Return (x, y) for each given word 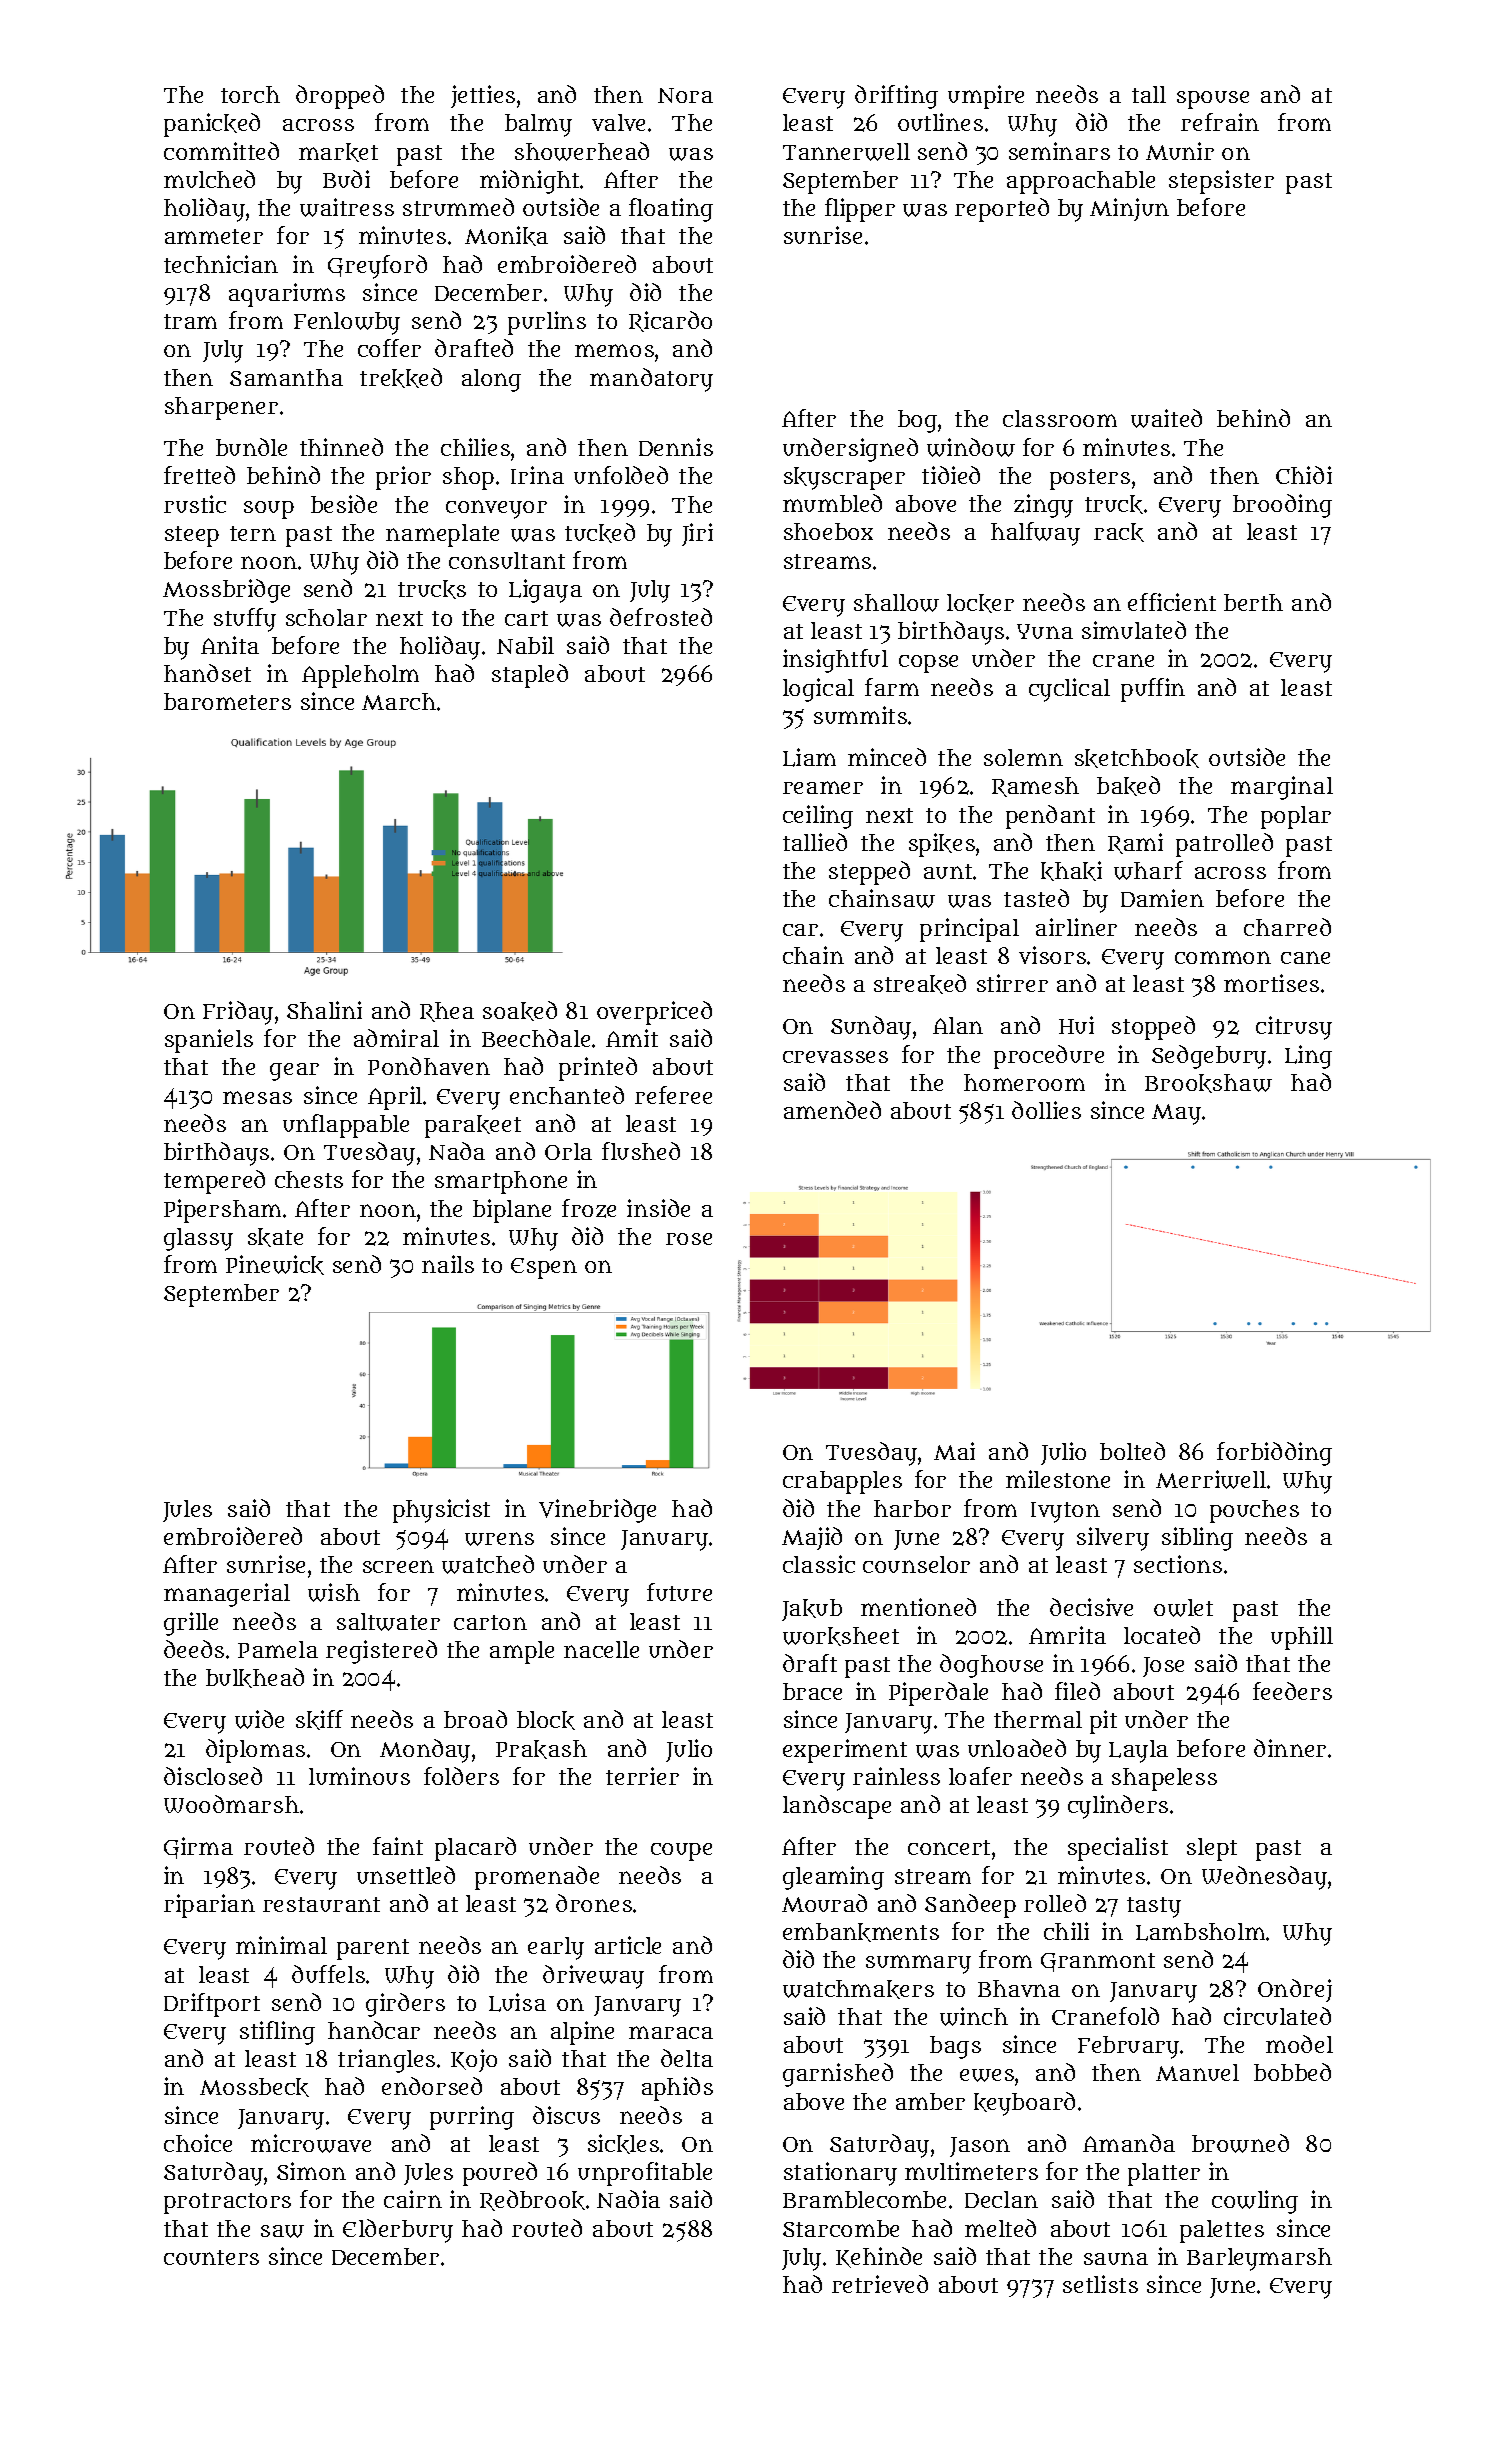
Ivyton (1065, 1512)
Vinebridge (597, 1511)
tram (190, 321)
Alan (958, 1025)
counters (211, 2257)
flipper (860, 210)
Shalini (324, 1010)
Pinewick (275, 1265)
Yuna (1045, 631)
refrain (1220, 122)
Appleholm (360, 676)
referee (673, 1095)
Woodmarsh (231, 1804)
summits (860, 715)
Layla (1138, 1751)
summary (918, 1964)
